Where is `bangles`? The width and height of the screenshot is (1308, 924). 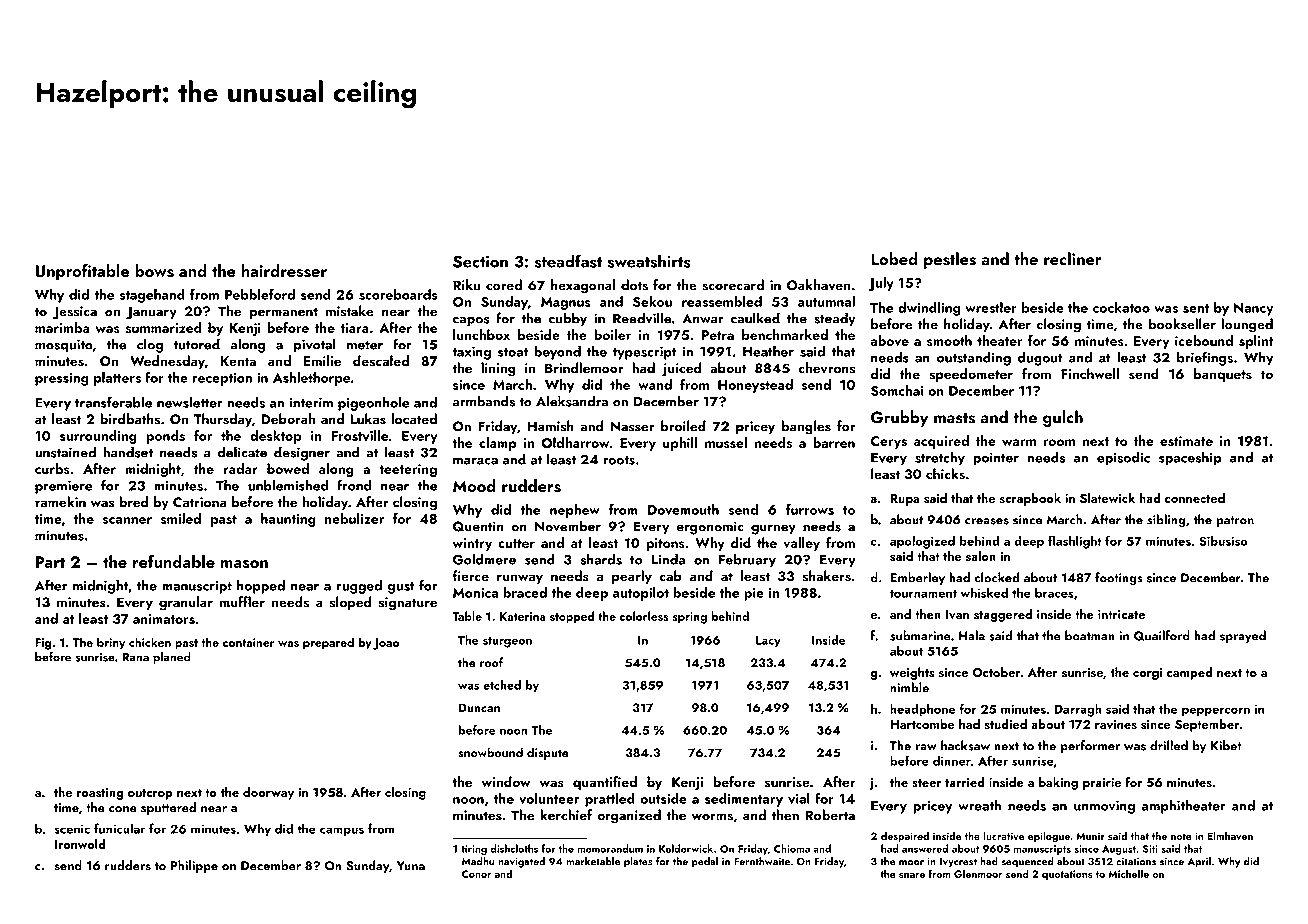
bangles is located at coordinates (806, 427).
